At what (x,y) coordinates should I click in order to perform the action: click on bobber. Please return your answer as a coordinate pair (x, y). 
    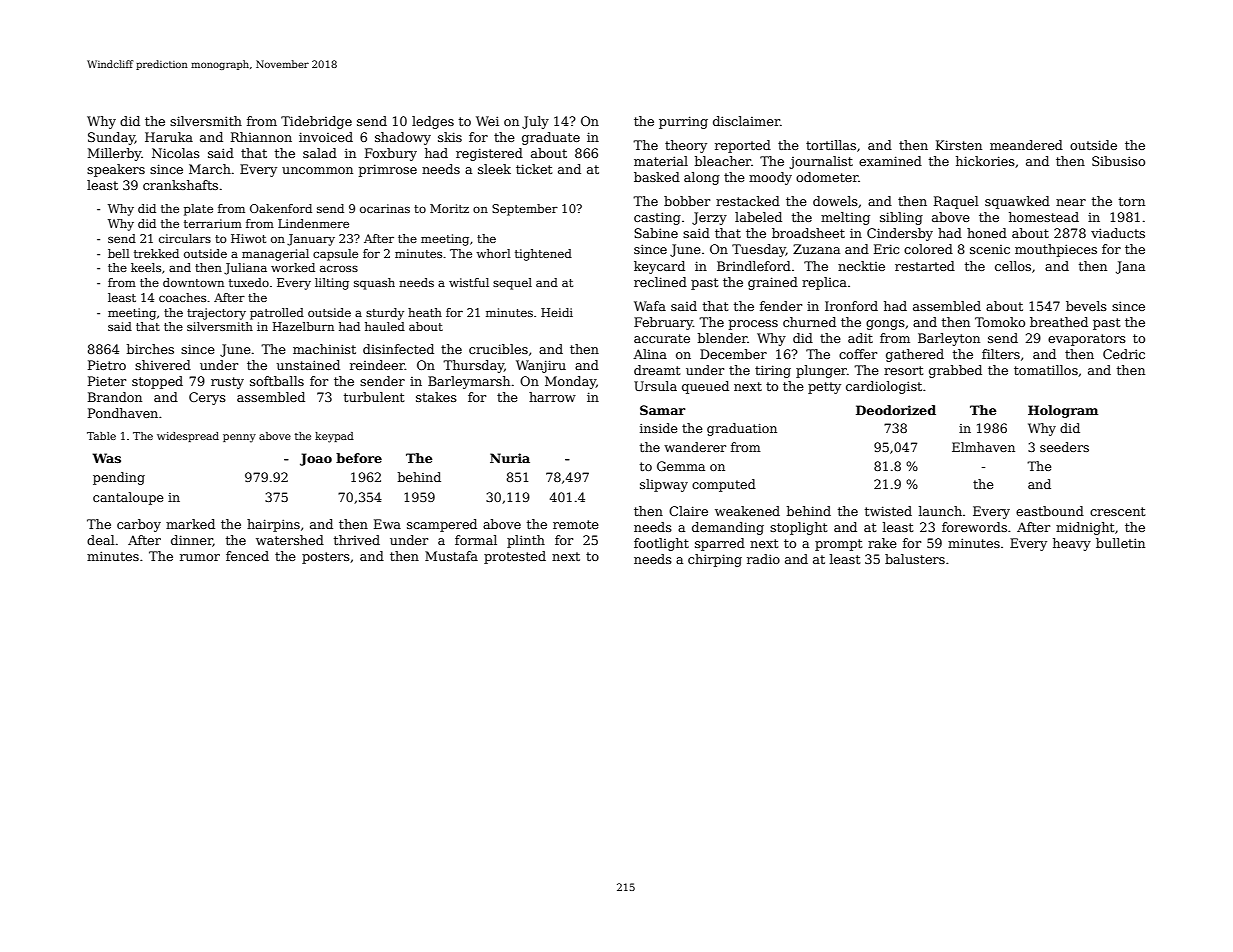
    Looking at the image, I should click on (687, 201).
